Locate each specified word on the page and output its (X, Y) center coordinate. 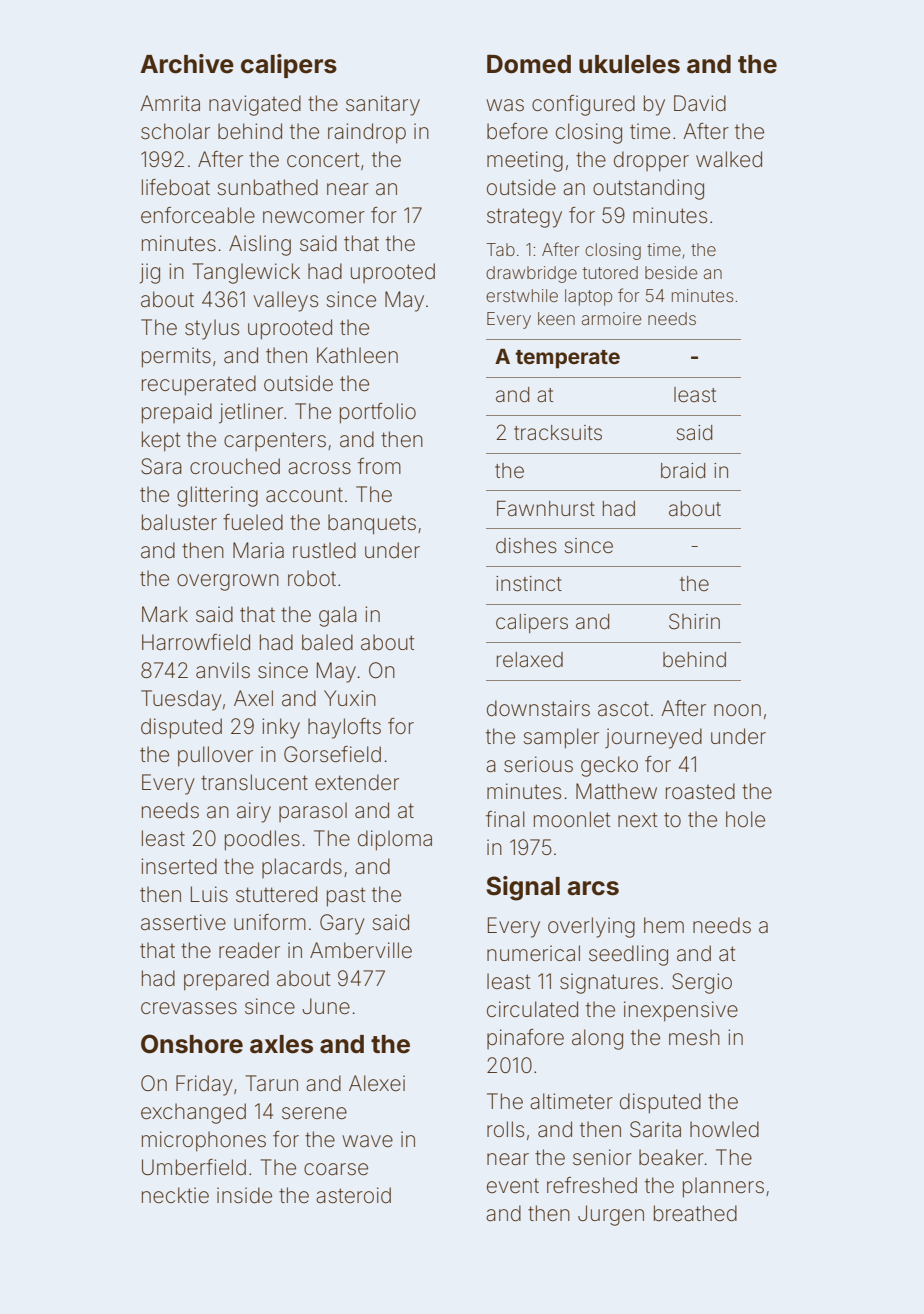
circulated (532, 1009)
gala (338, 616)
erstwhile (522, 295)
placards (302, 868)
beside (671, 272)
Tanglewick (246, 273)
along (597, 1039)
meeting (525, 161)
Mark (165, 614)
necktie (175, 1195)
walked (729, 159)
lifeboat (176, 187)
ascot (623, 709)
